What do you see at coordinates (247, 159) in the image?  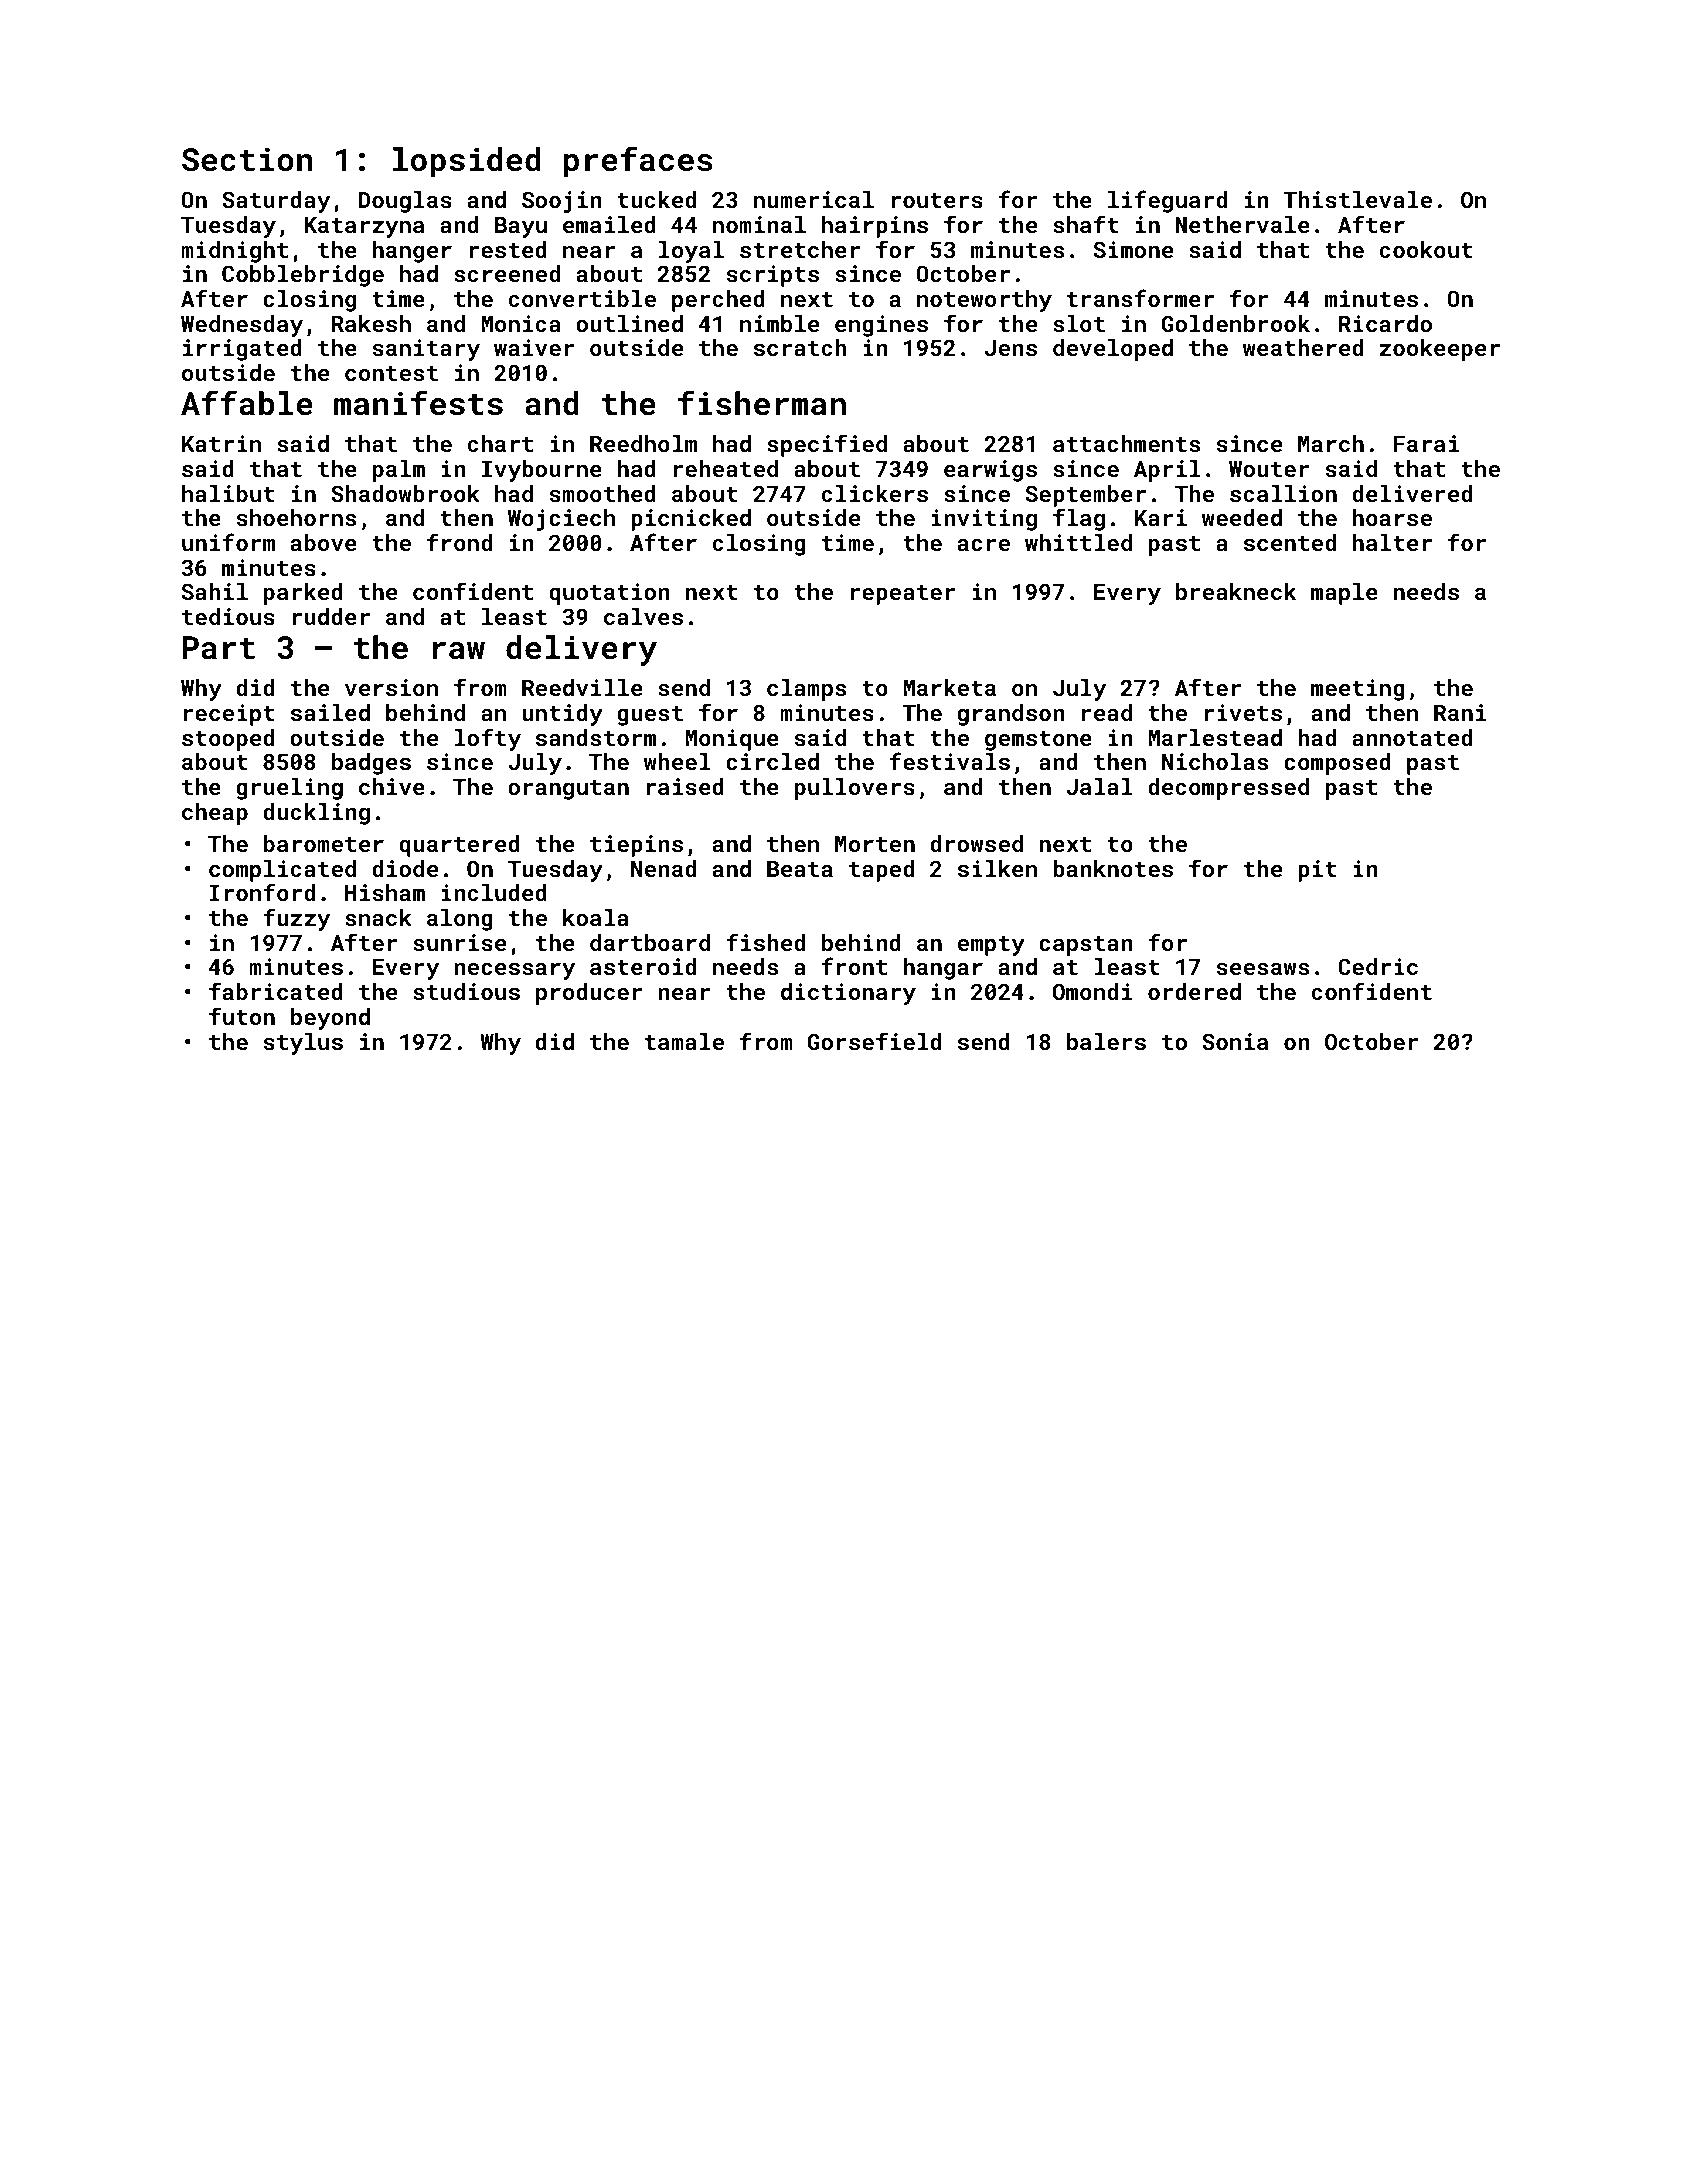 I see `Section` at bounding box center [247, 159].
